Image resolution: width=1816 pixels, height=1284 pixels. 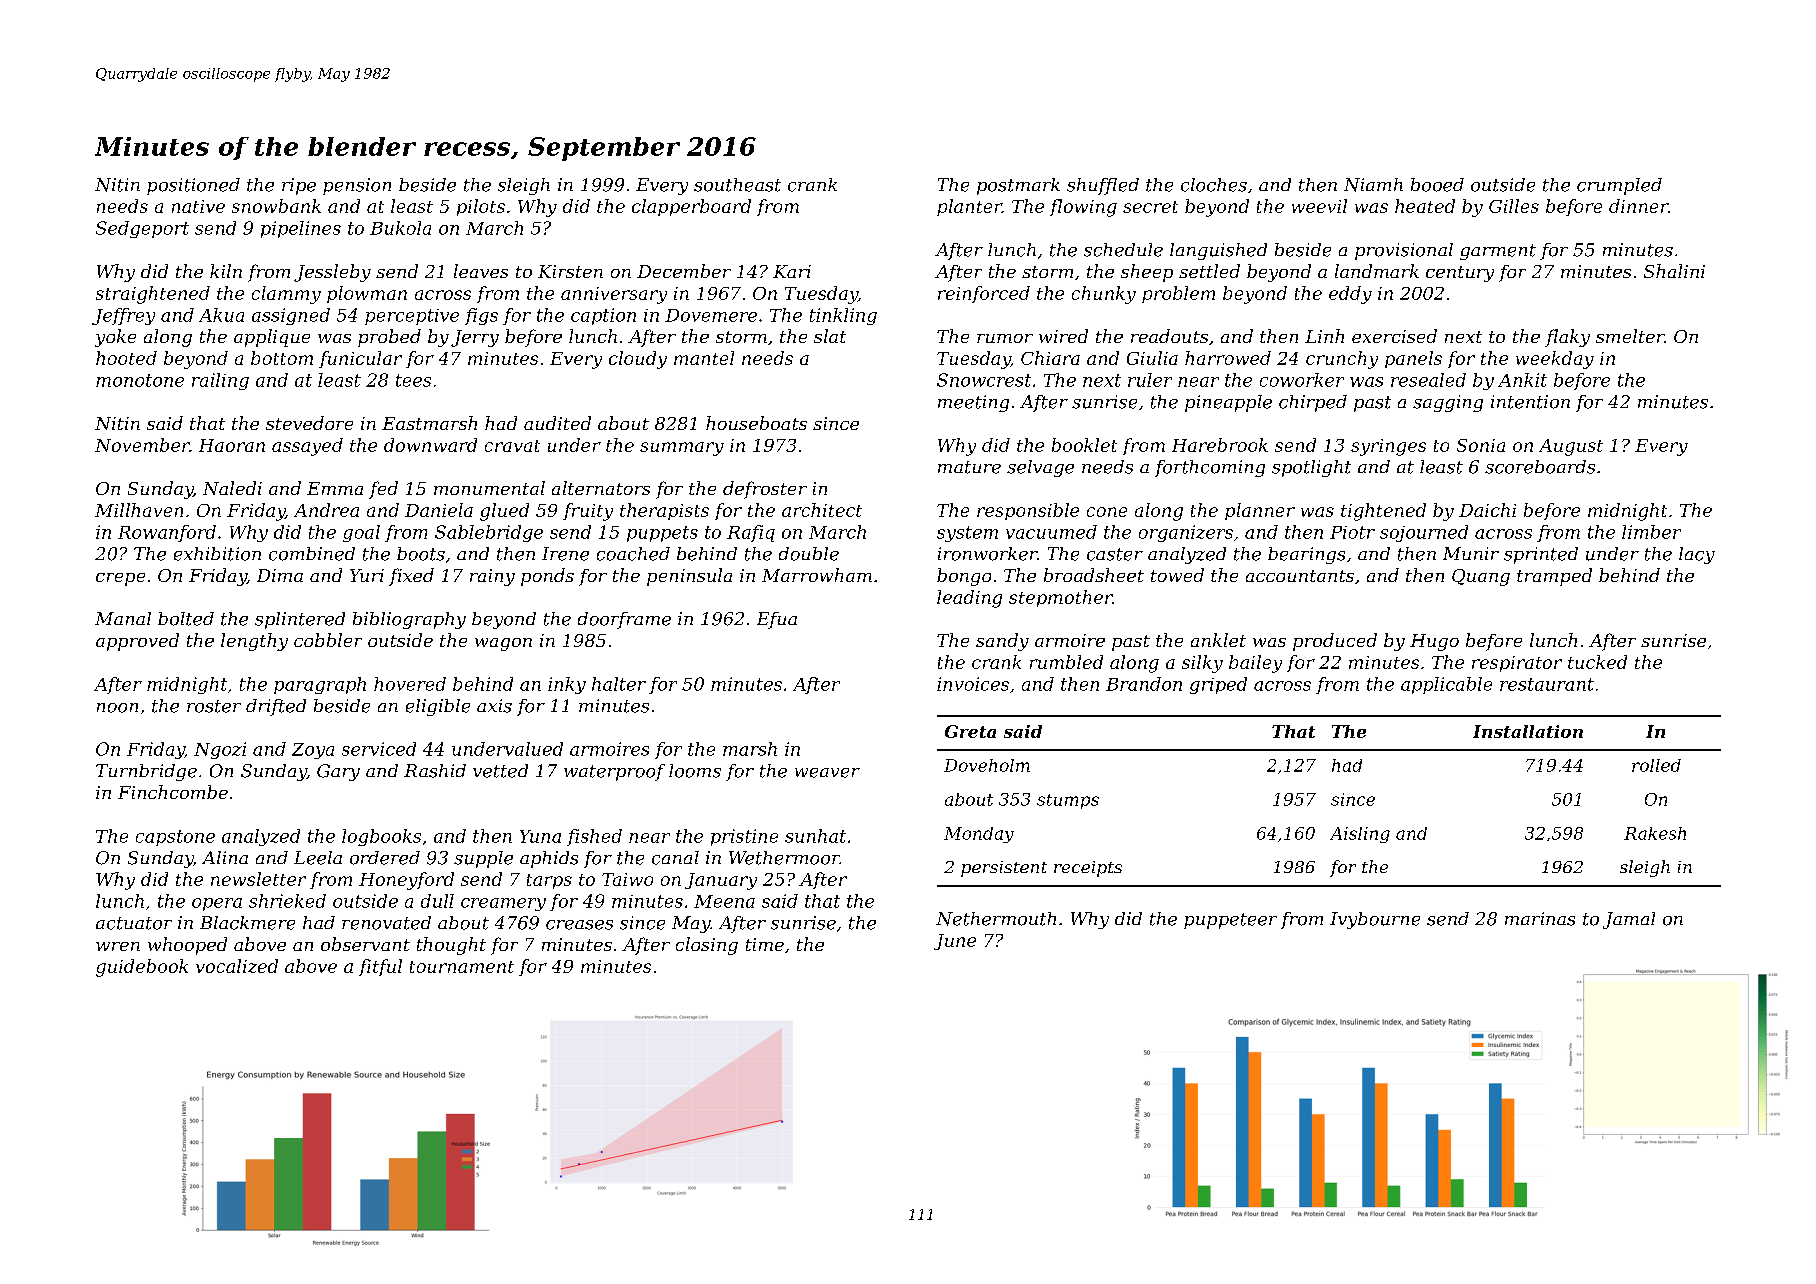 I want to click on Jessleby, so click(x=332, y=273).
